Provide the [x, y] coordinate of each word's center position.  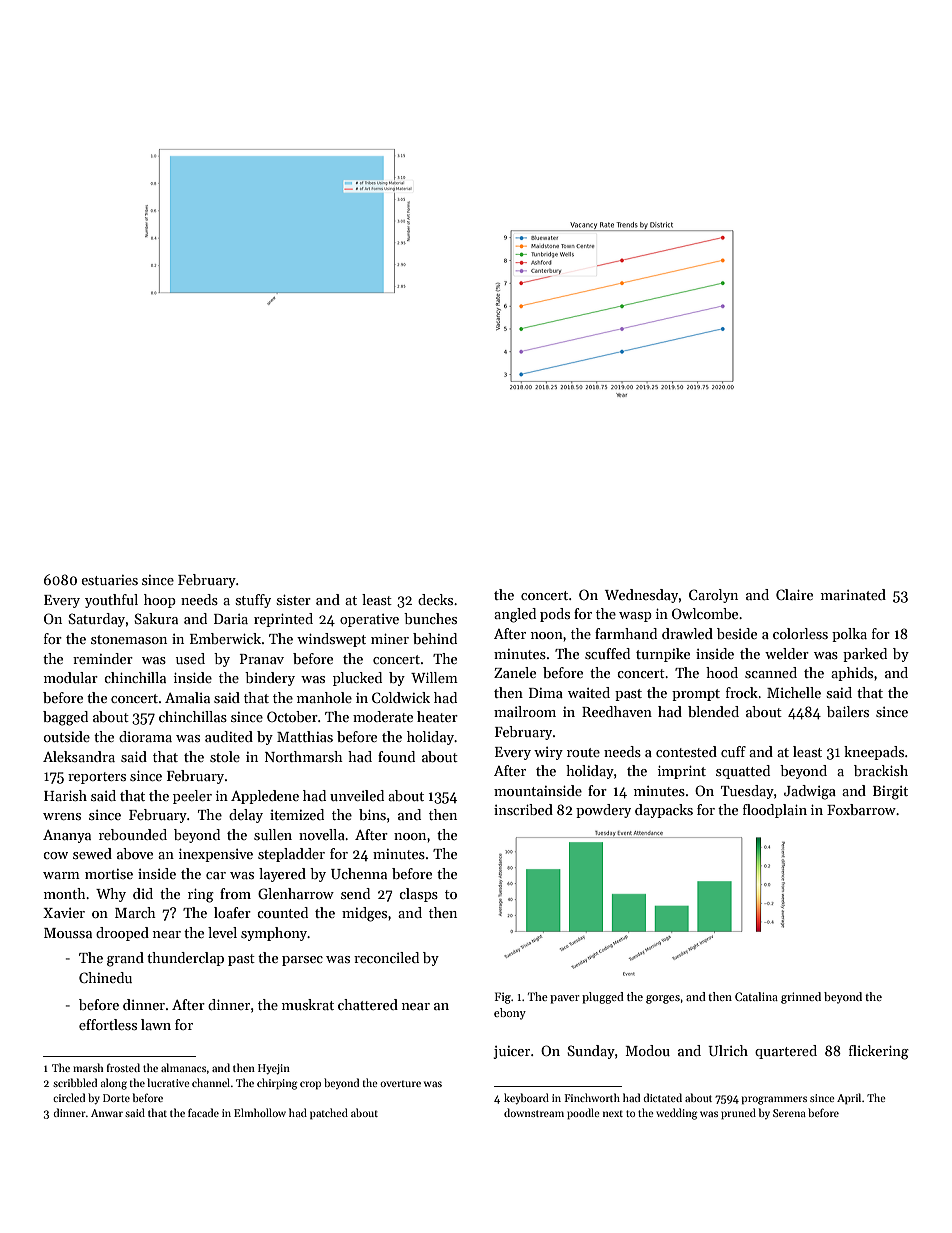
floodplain [775, 811]
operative [369, 620]
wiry [548, 753]
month [65, 893]
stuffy [253, 601]
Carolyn [713, 596]
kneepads [874, 753]
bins [372, 814]
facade [203, 1112]
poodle [583, 1114]
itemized [297, 814]
